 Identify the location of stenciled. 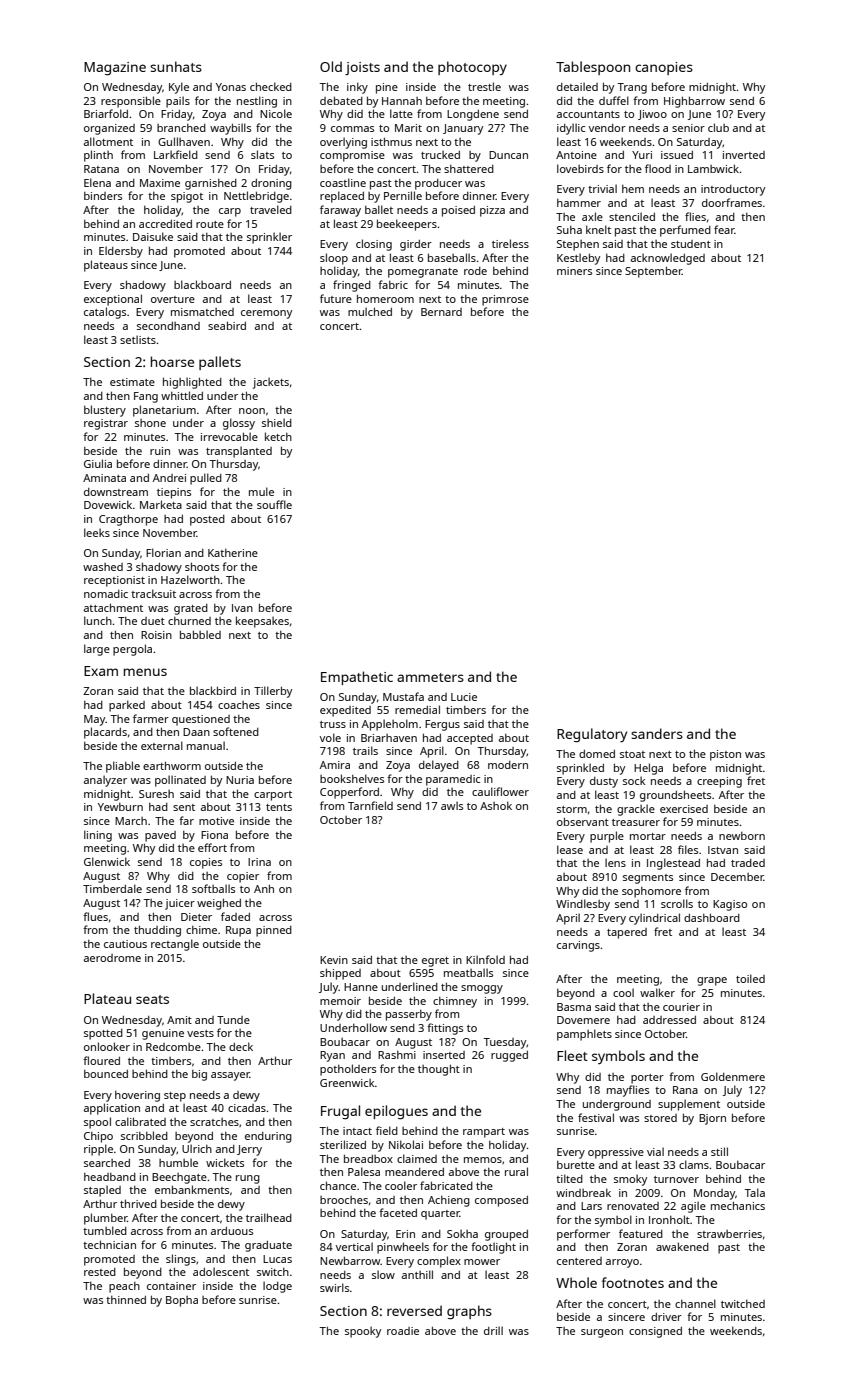
(632, 216).
